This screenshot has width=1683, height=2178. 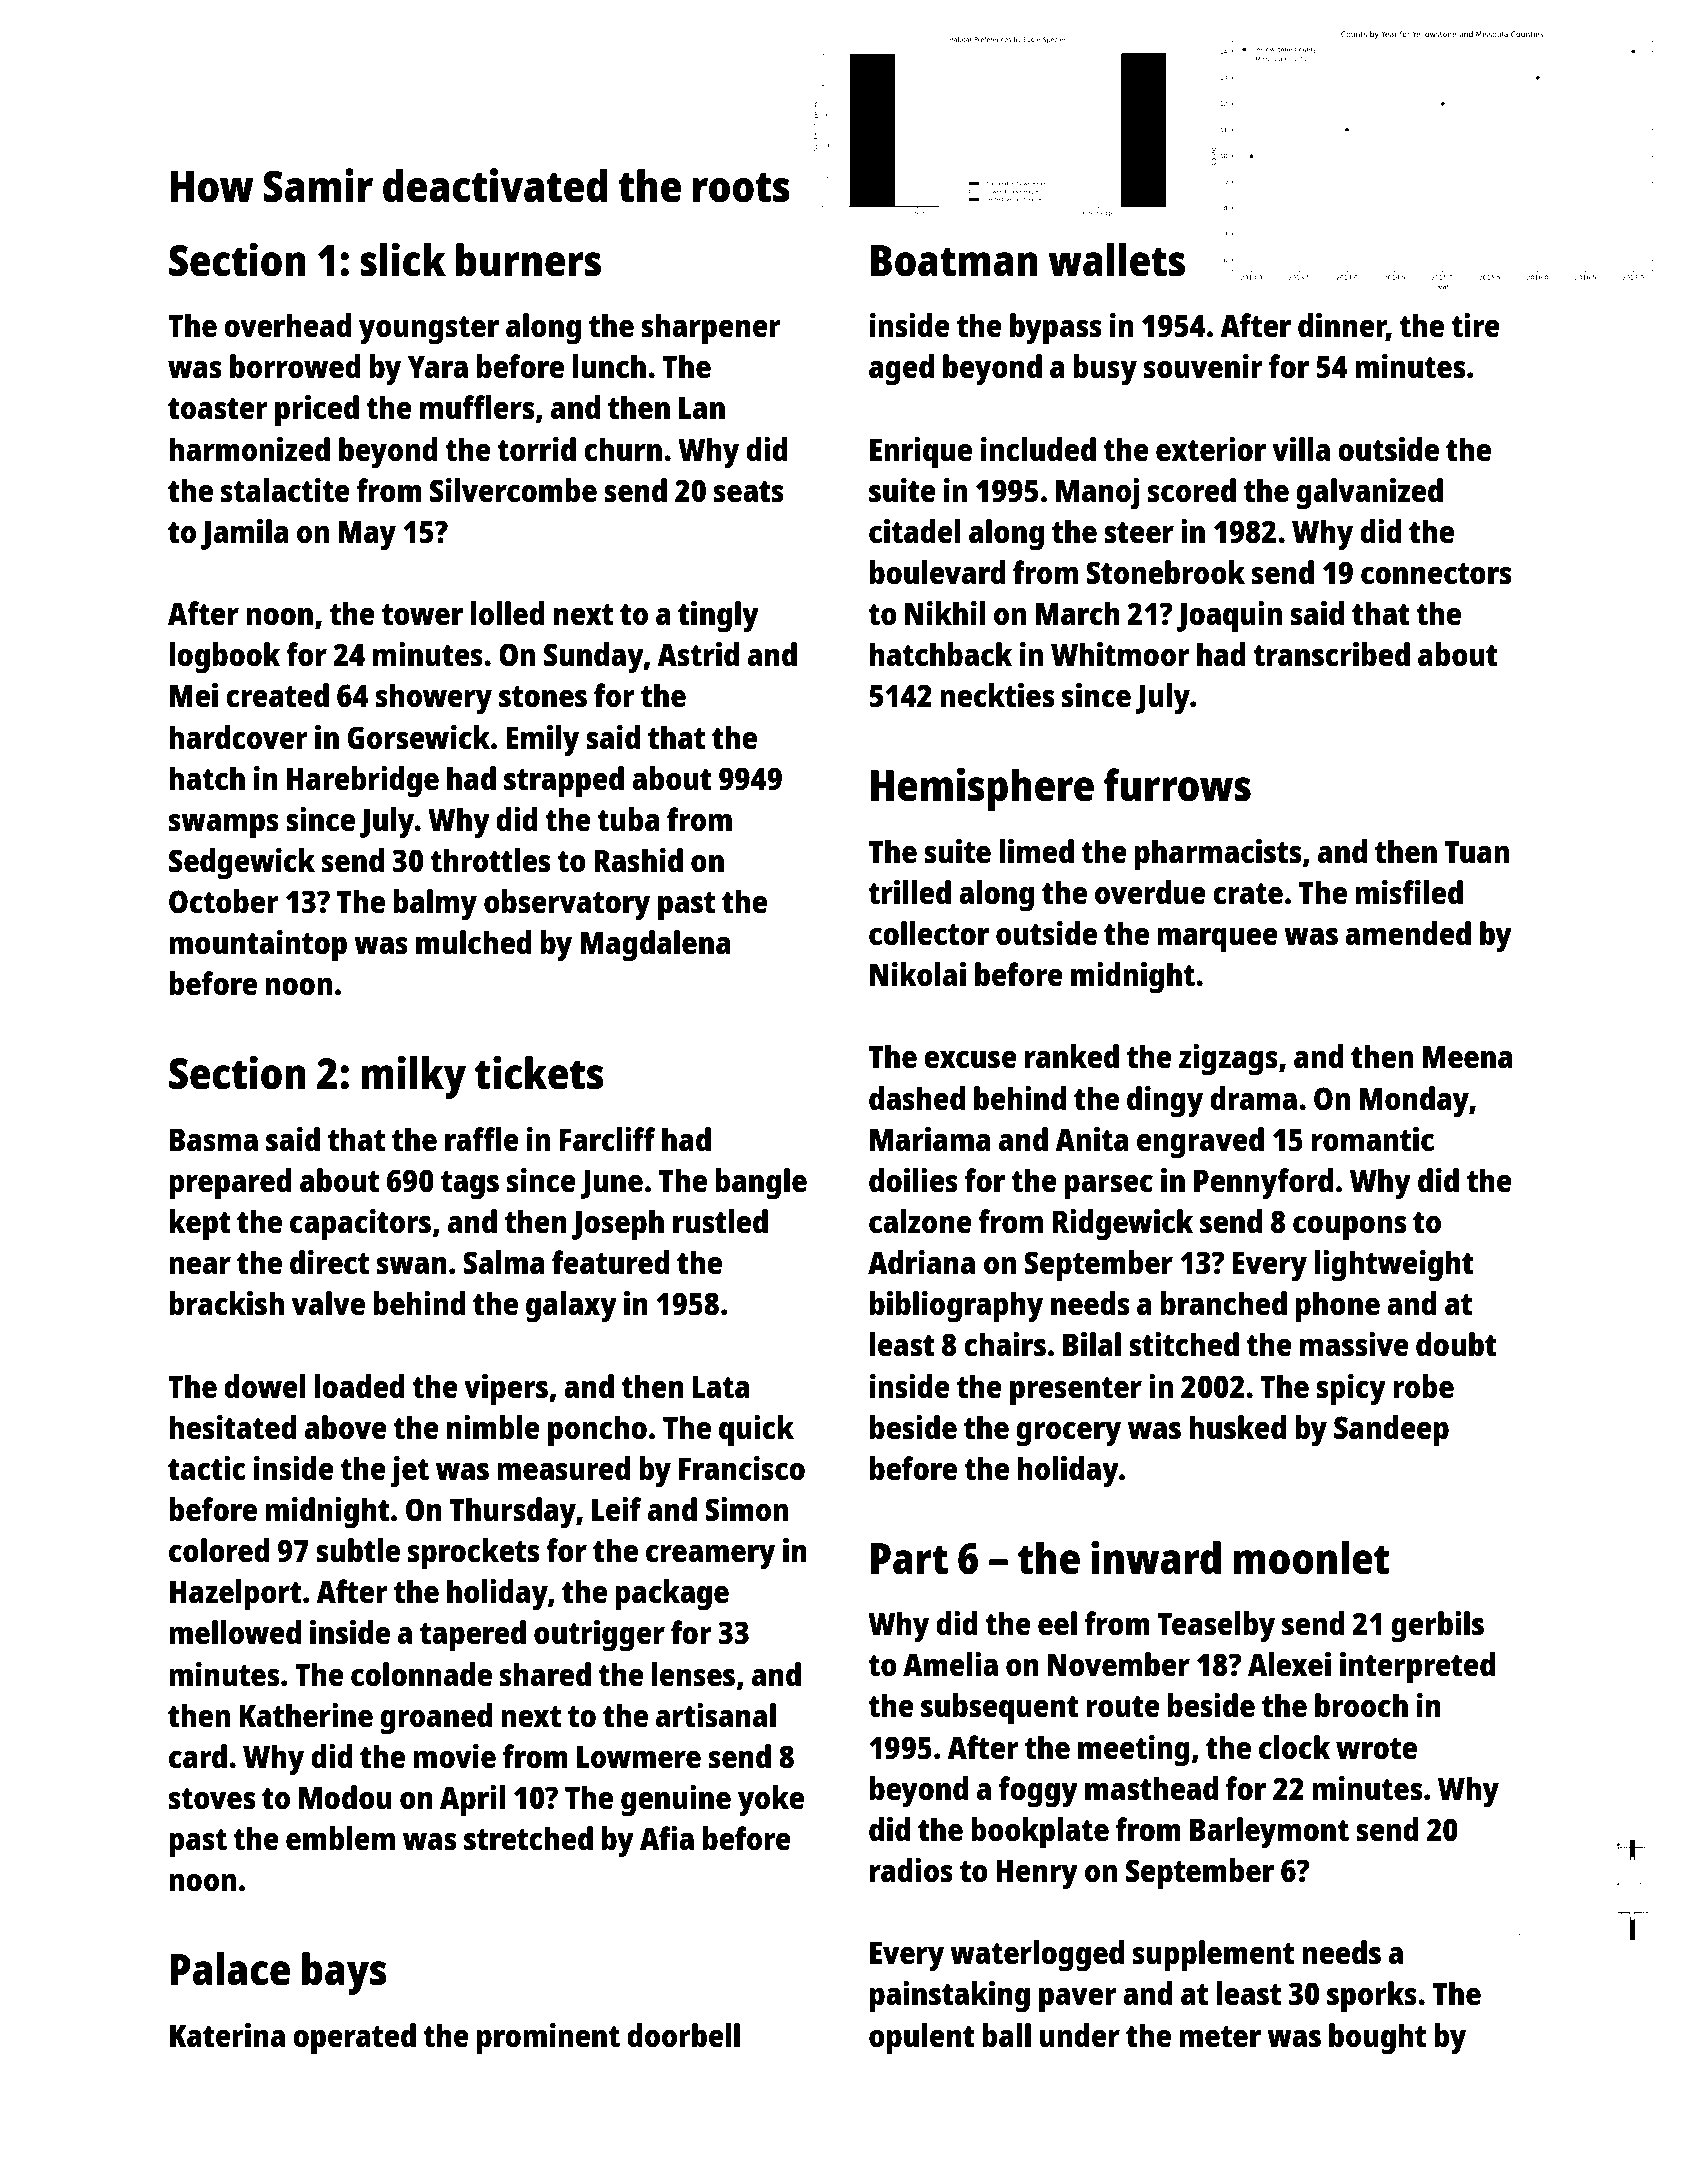 What do you see at coordinates (1475, 325) in the screenshot?
I see `tire` at bounding box center [1475, 325].
